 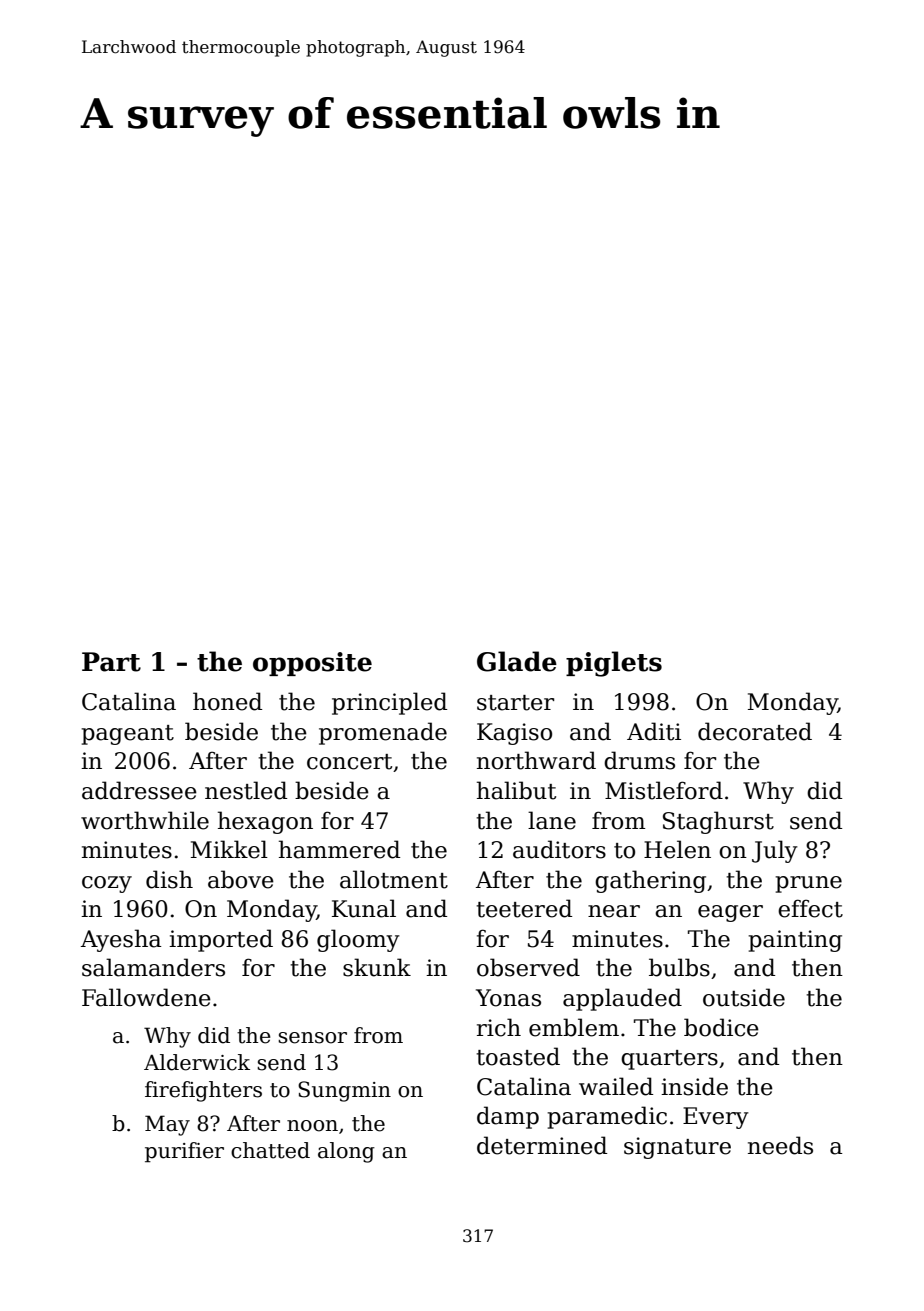 What do you see at coordinates (241, 879) in the screenshot?
I see `above` at bounding box center [241, 879].
